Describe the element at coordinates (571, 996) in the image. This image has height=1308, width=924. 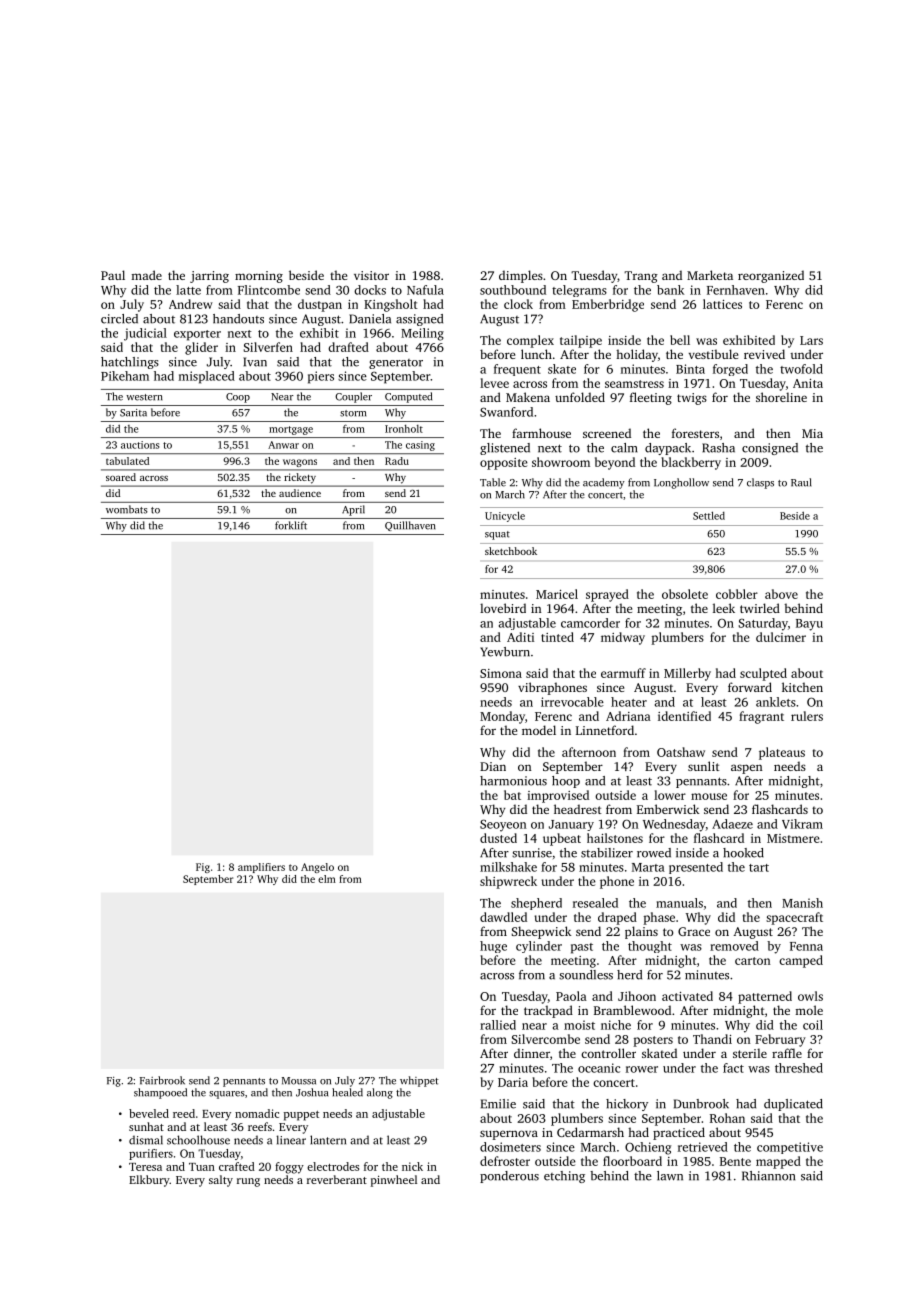
I see `Paola` at that location.
